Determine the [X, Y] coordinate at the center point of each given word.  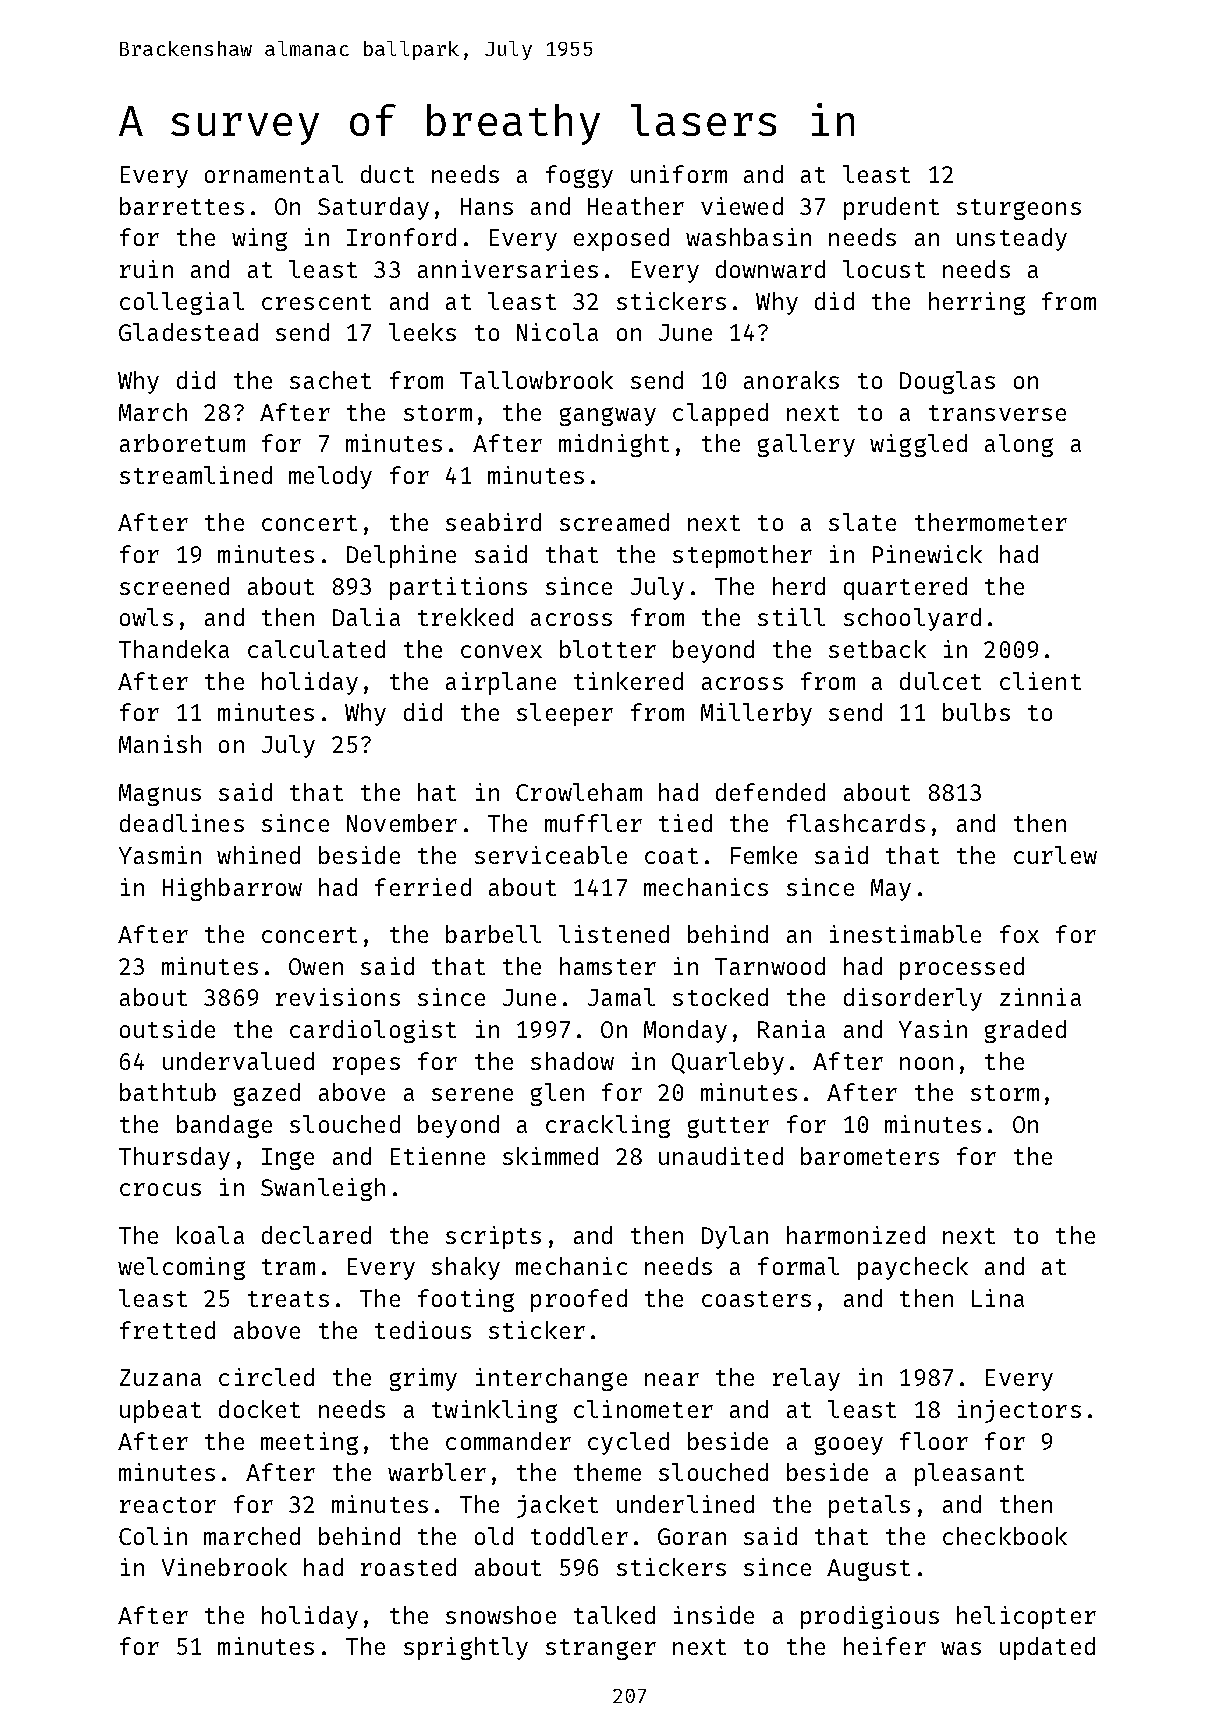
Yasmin [160, 855]
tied [685, 823]
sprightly [466, 1648]
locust [884, 269]
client [1040, 681]
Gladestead [188, 332]
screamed [614, 522]
